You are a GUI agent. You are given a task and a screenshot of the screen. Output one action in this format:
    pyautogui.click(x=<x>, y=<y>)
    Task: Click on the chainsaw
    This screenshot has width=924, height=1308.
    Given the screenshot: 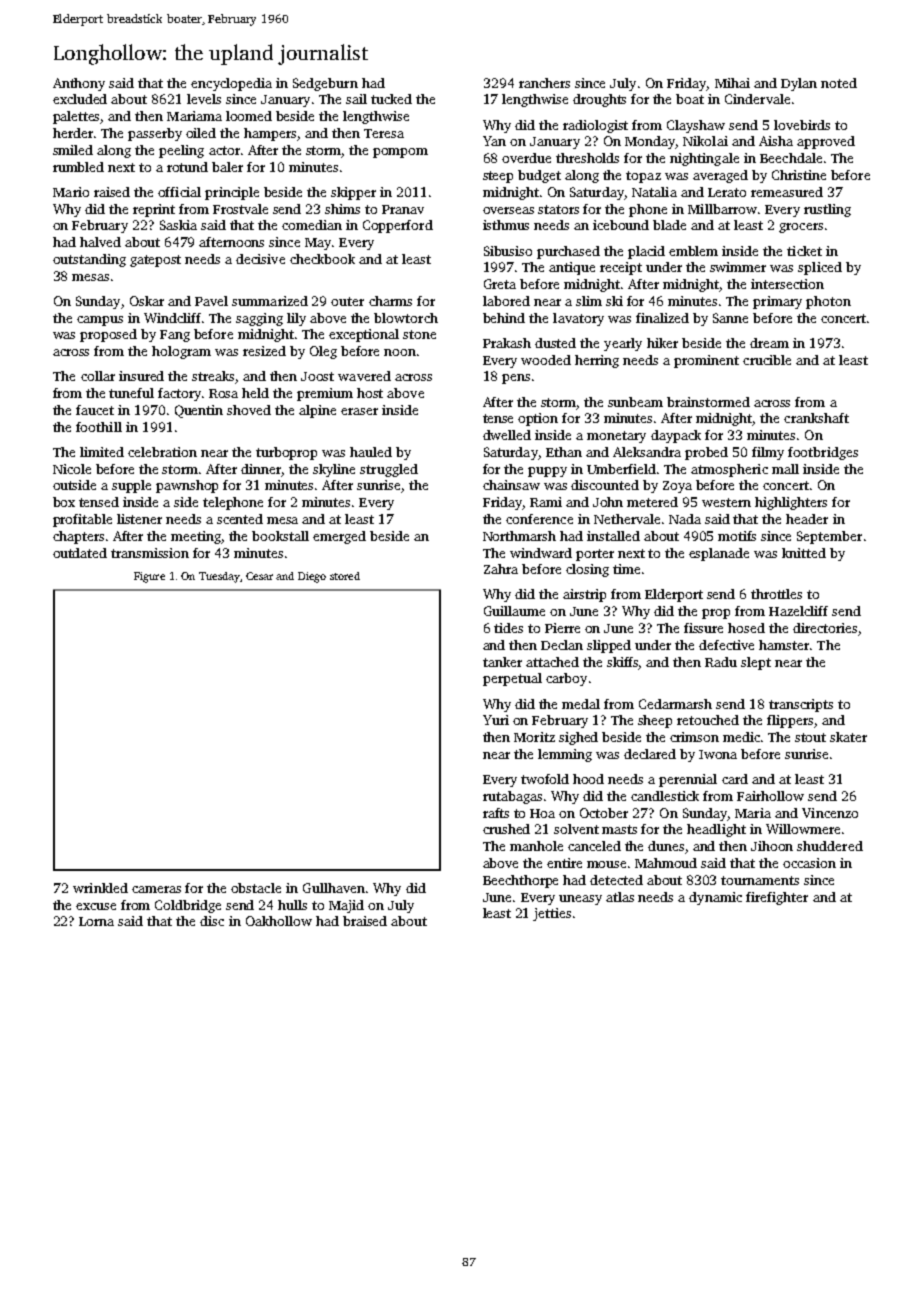 What is the action you would take?
    pyautogui.click(x=511, y=485)
